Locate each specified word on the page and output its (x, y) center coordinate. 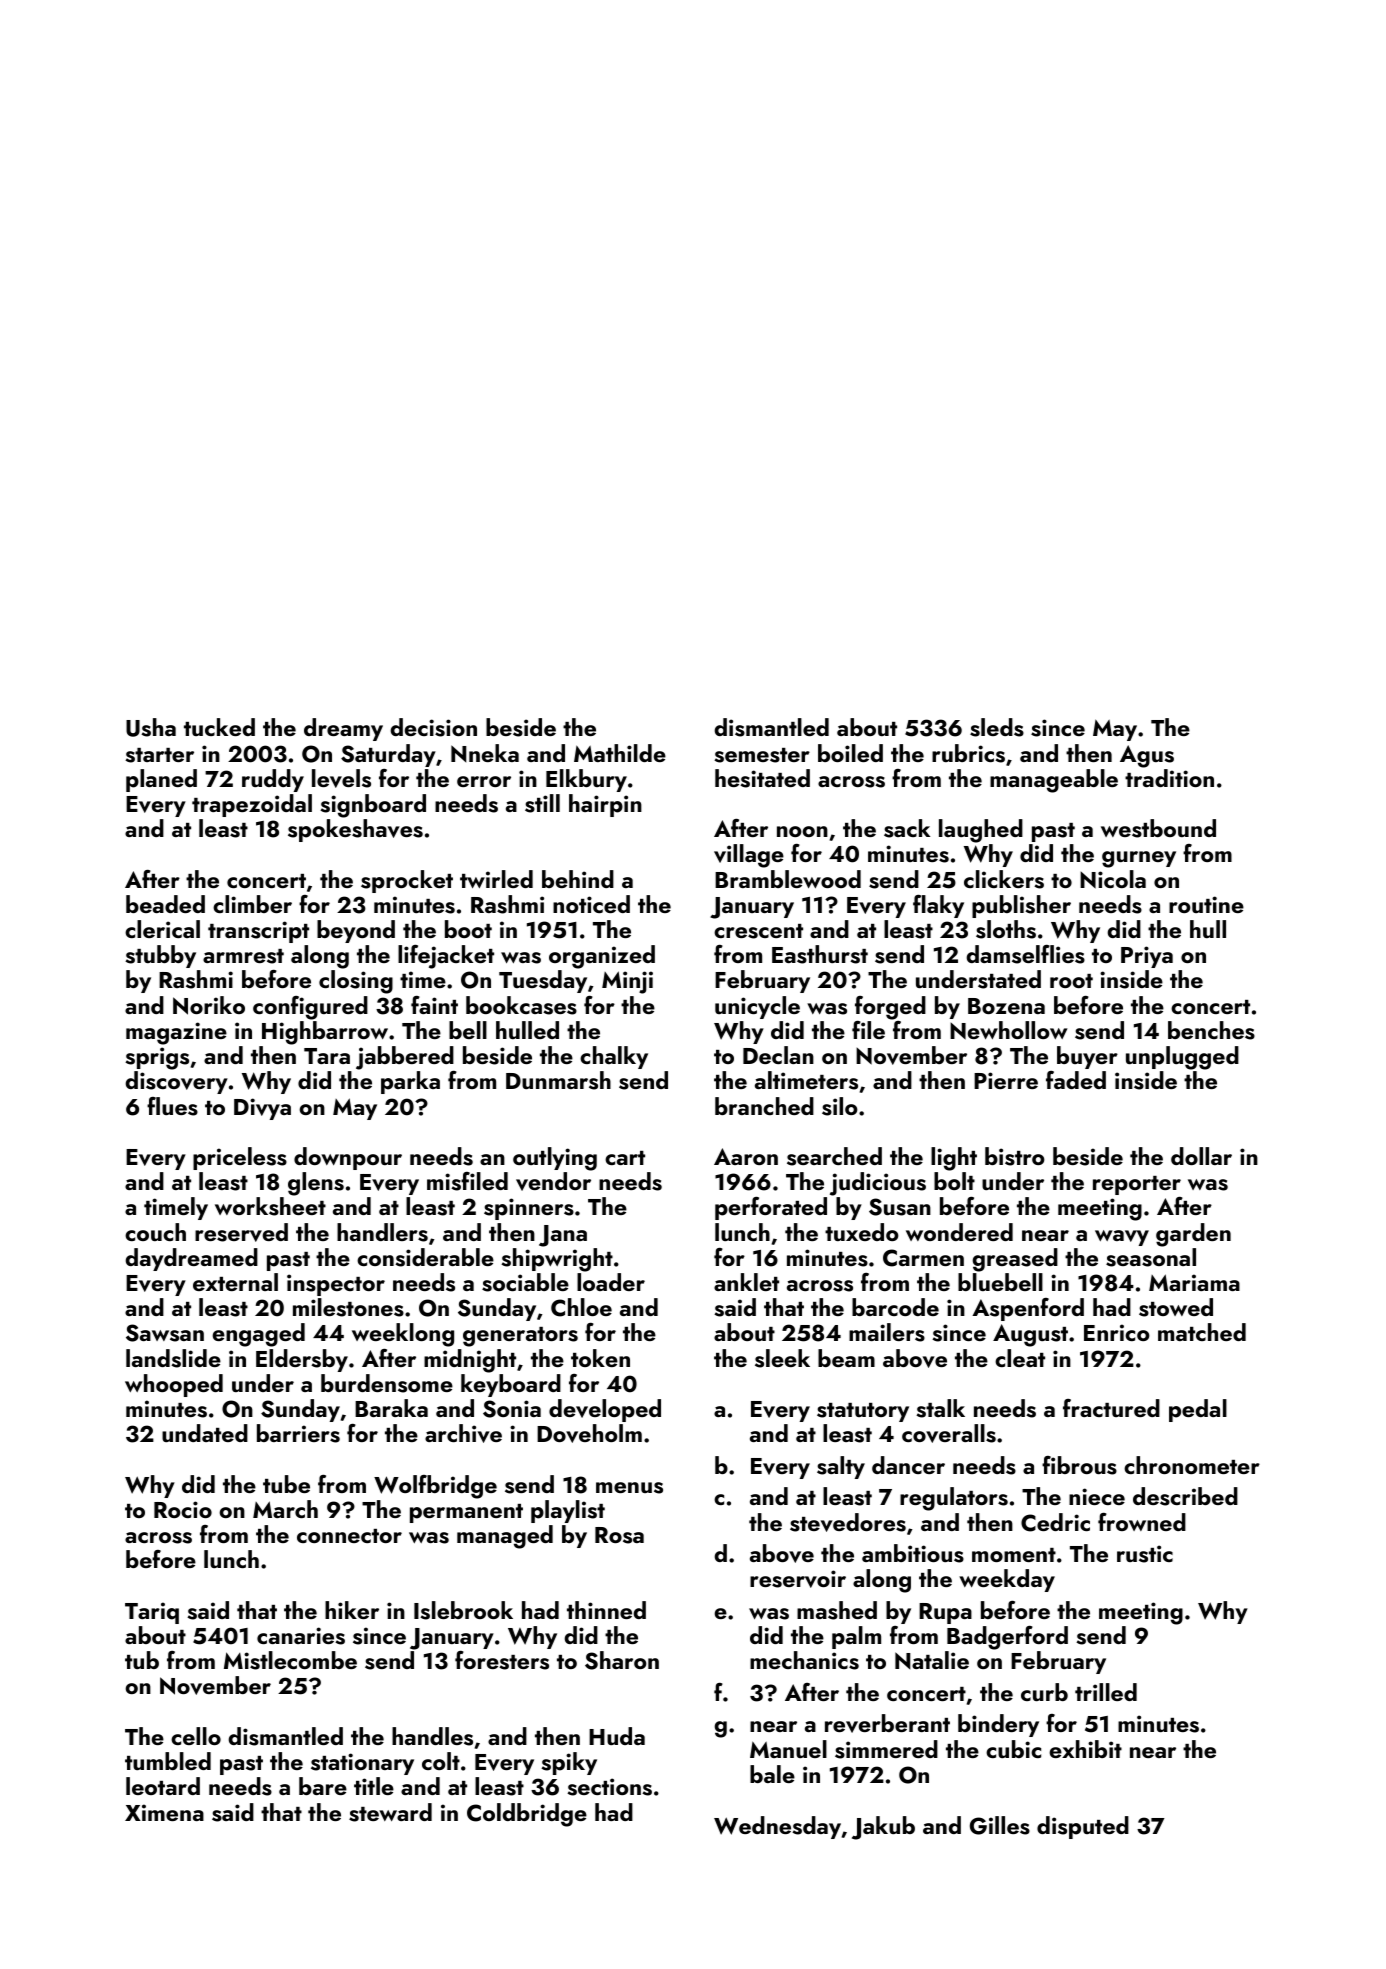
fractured (1111, 1408)
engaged (258, 1335)
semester (762, 755)
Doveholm (589, 1433)
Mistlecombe (290, 1660)
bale (772, 1774)
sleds (997, 727)
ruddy (273, 780)
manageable (1054, 781)
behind (578, 879)
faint (434, 1005)
